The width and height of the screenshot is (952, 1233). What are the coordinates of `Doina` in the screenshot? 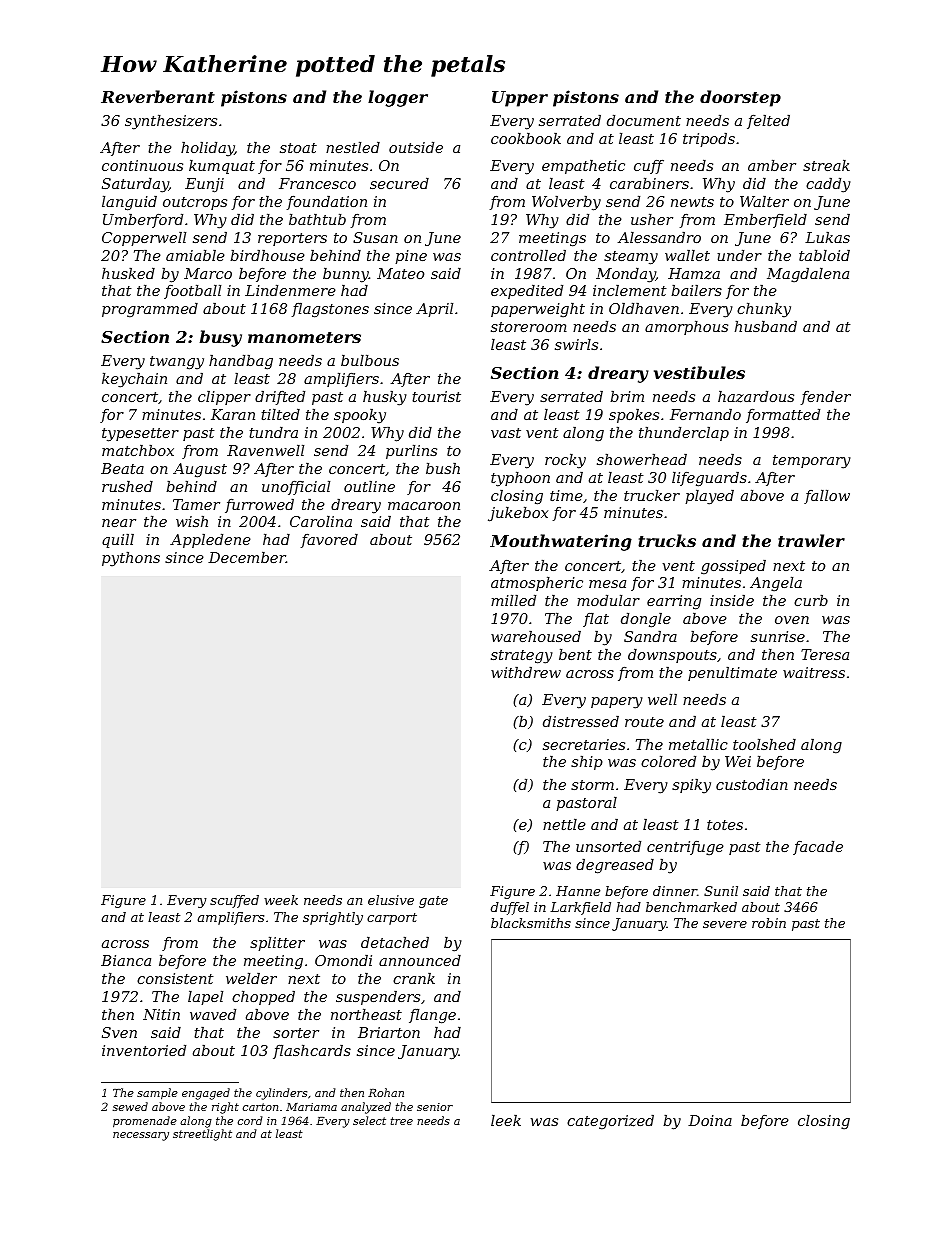 It's located at (710, 1120).
